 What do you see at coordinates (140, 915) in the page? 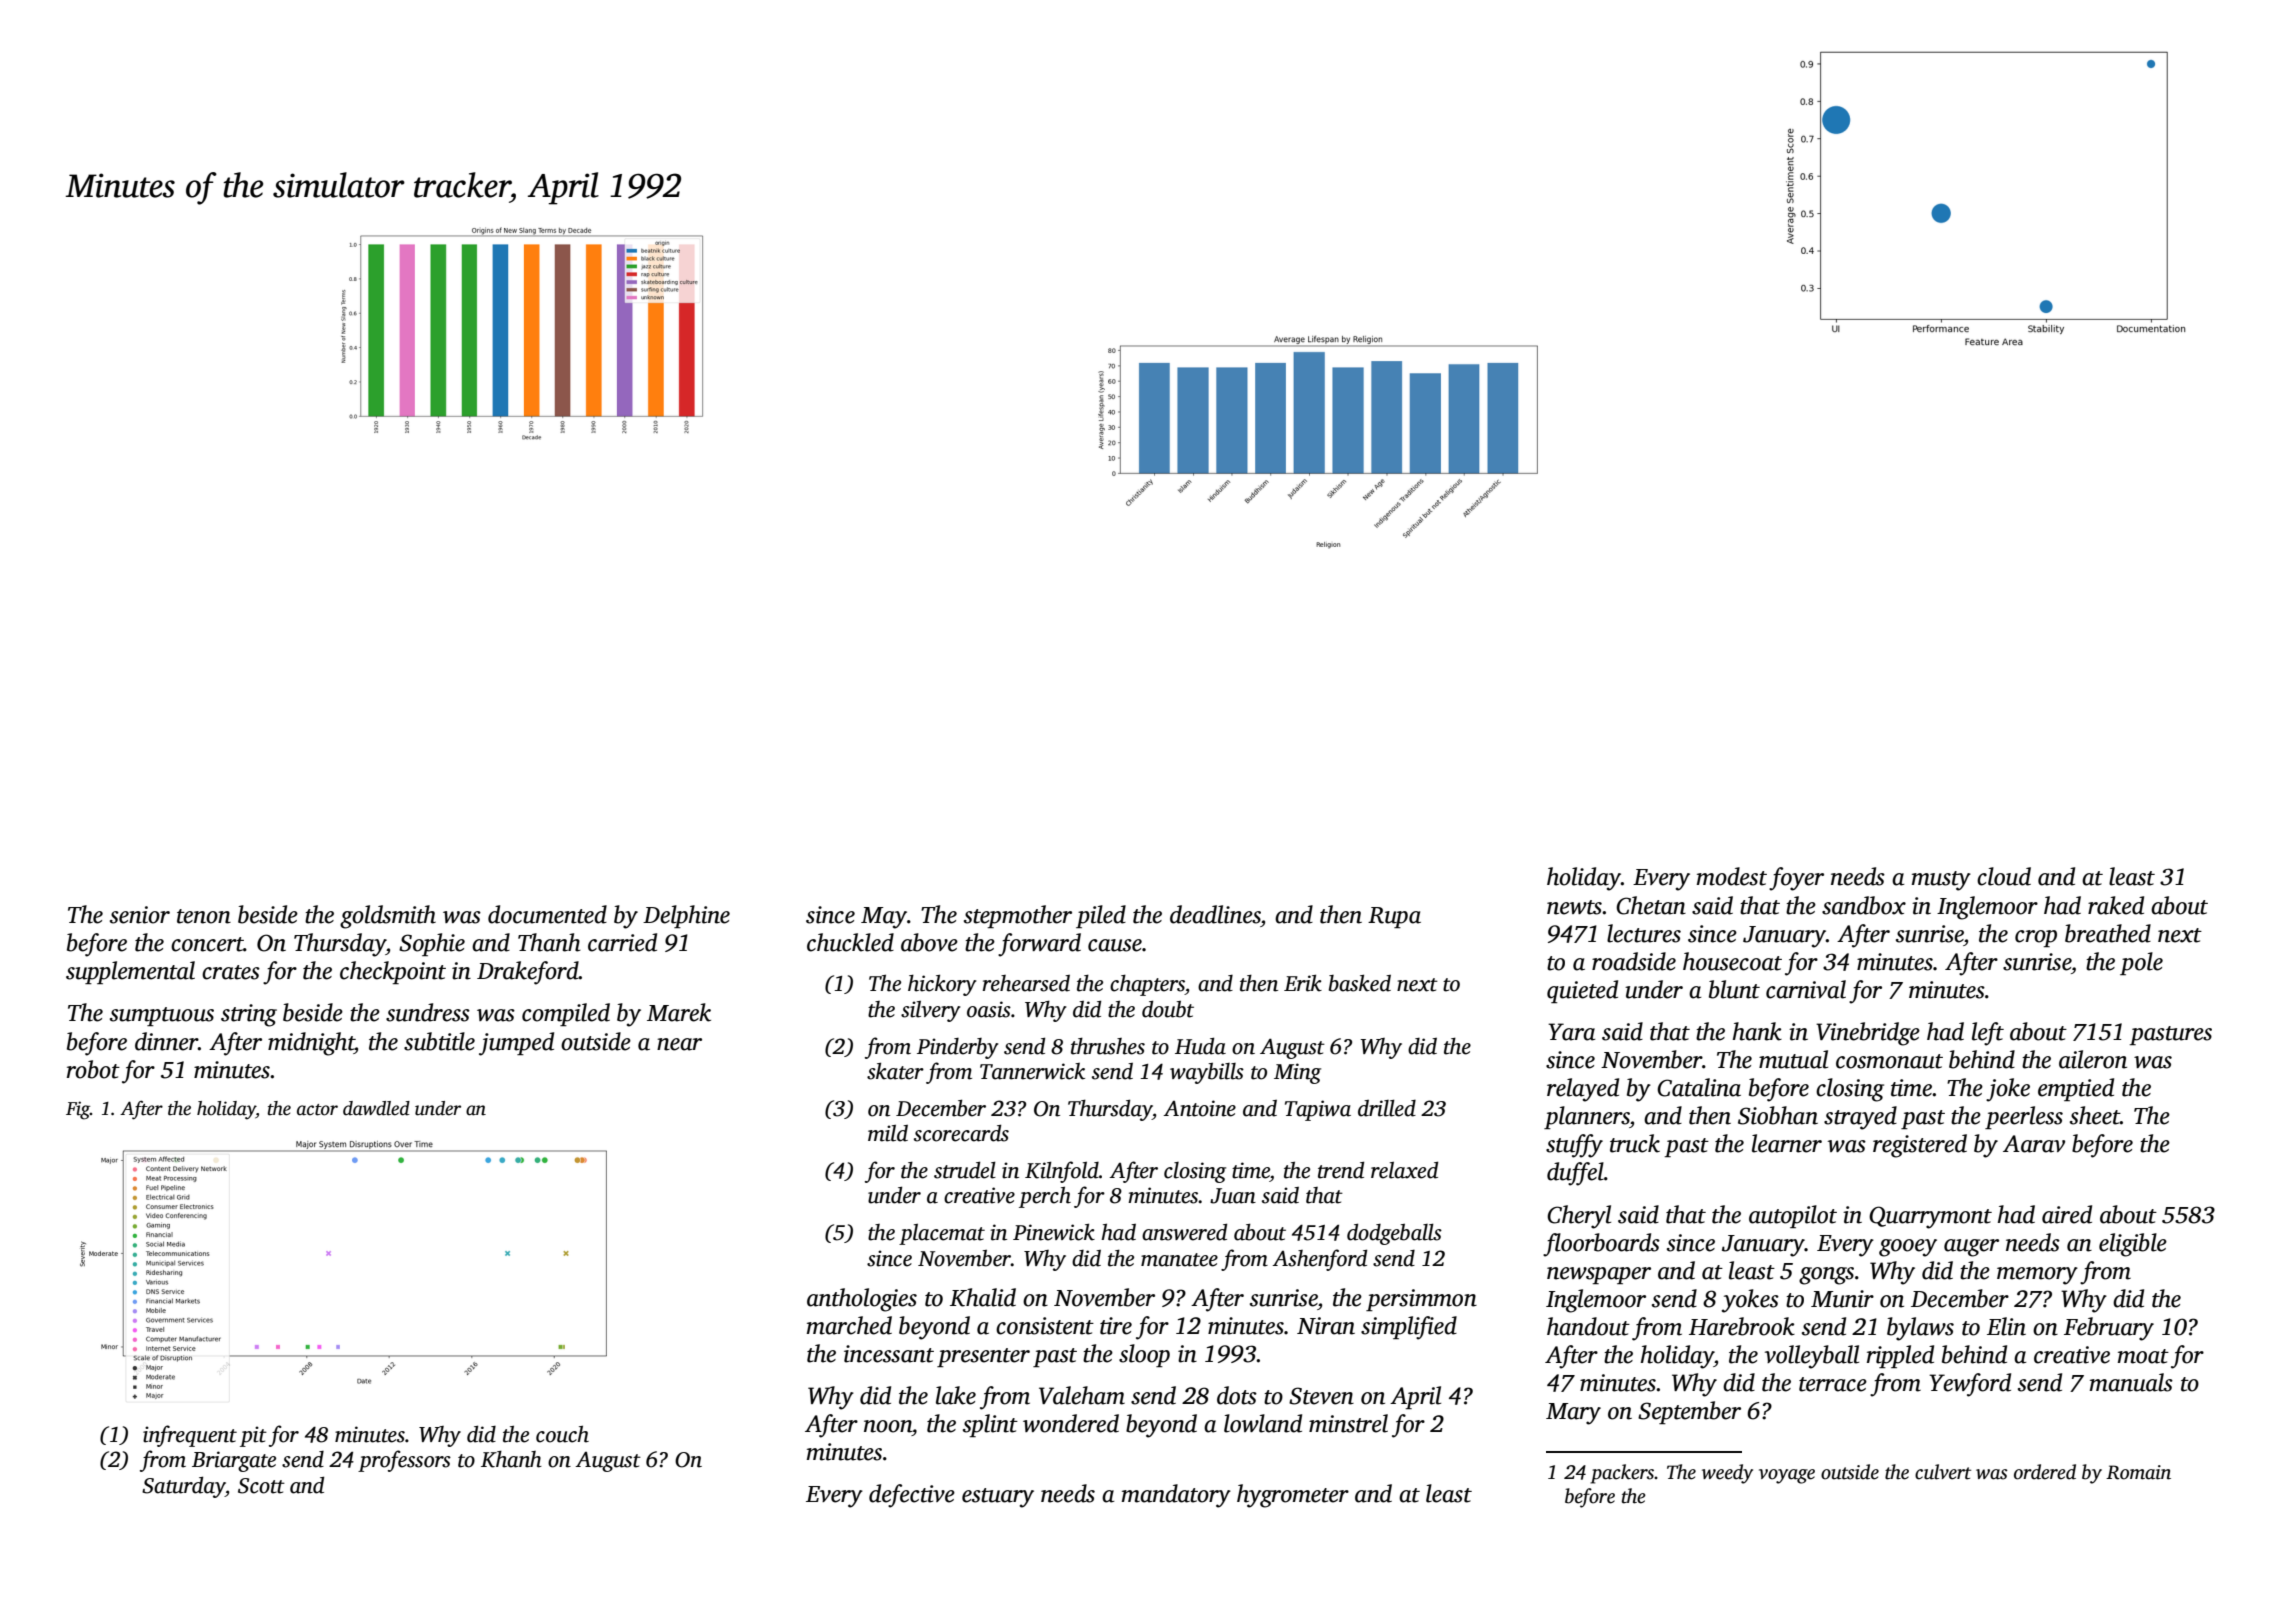
I see `senior` at bounding box center [140, 915].
